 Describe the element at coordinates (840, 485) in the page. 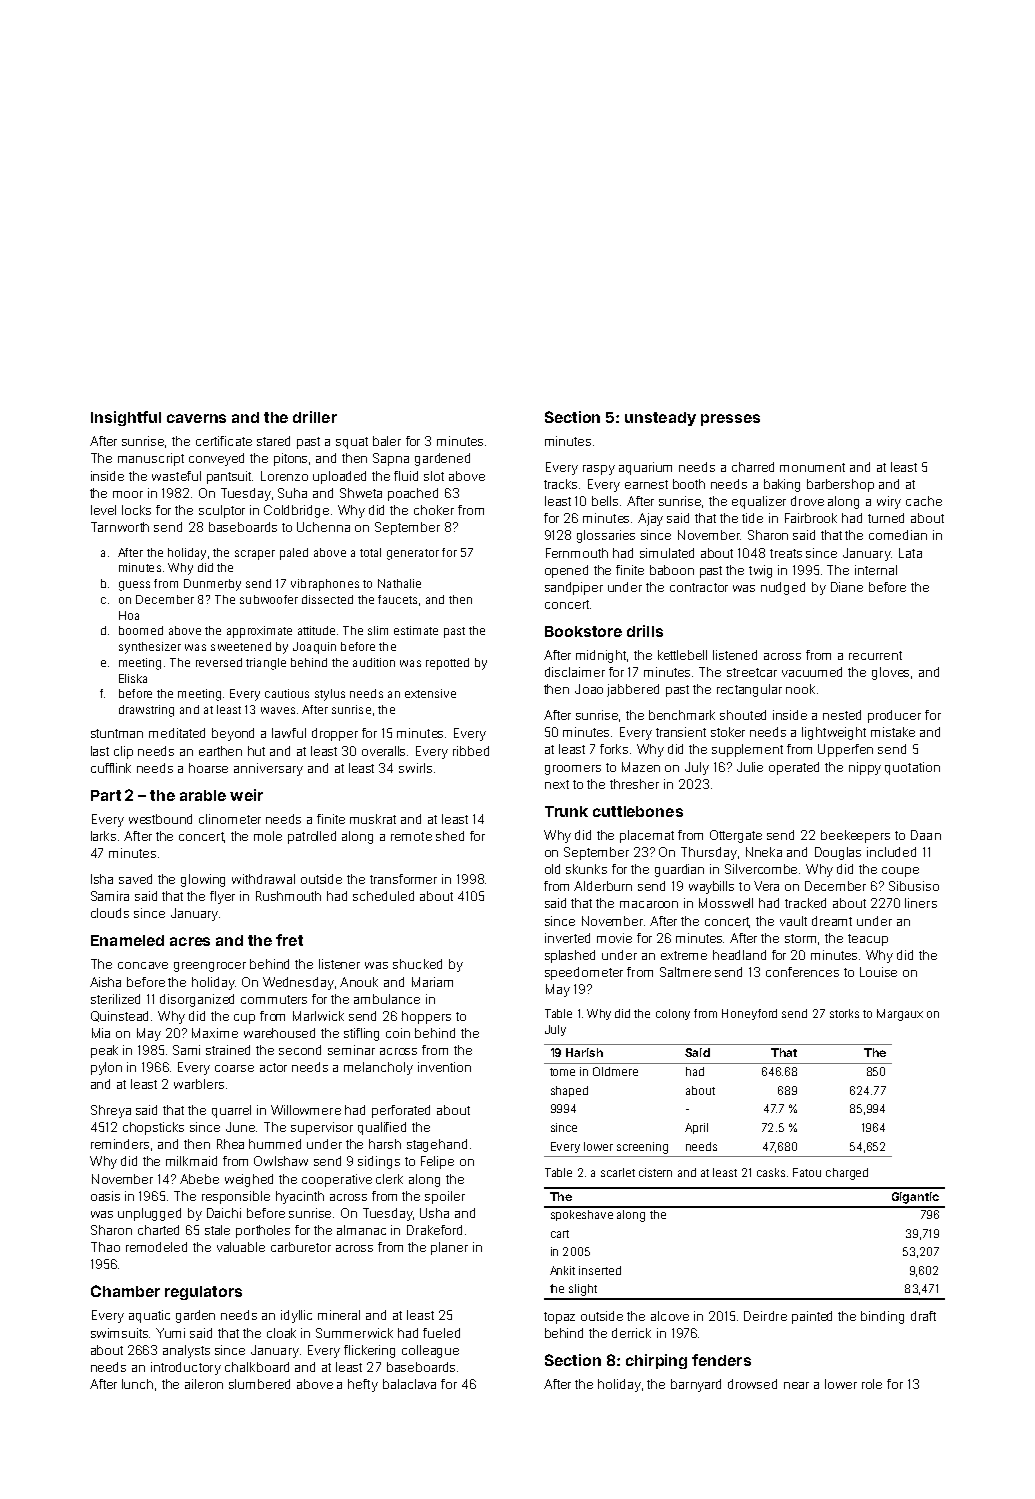

I see `barbershop` at that location.
